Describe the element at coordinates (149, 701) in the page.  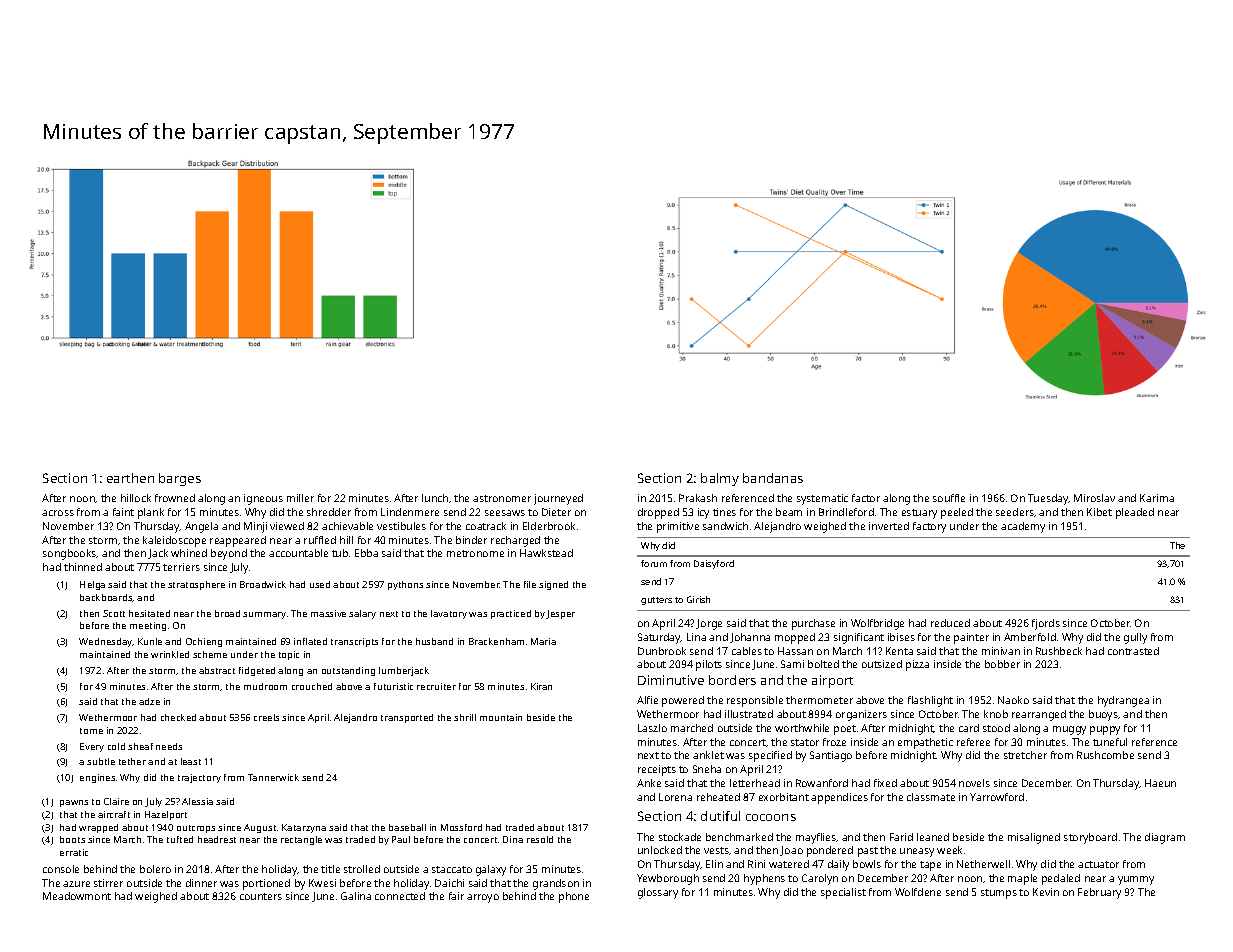
I see `adze` at that location.
